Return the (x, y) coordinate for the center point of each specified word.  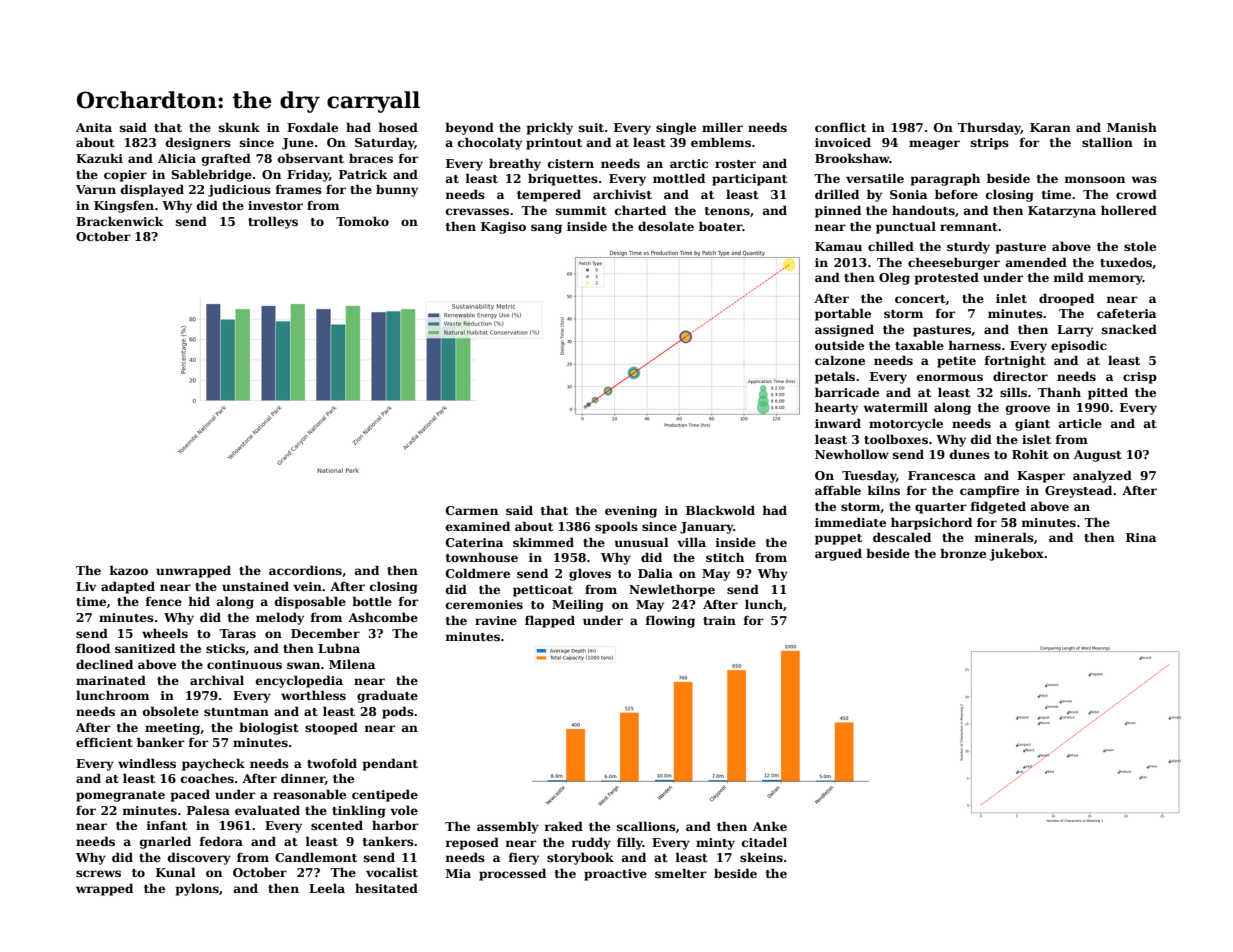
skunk (239, 127)
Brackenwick (119, 221)
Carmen (472, 510)
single (676, 128)
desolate (666, 226)
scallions (646, 826)
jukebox (1016, 554)
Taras (237, 633)
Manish (1132, 127)
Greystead (1078, 491)
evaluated (267, 810)
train (719, 620)
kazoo (128, 570)
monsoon (1094, 179)
